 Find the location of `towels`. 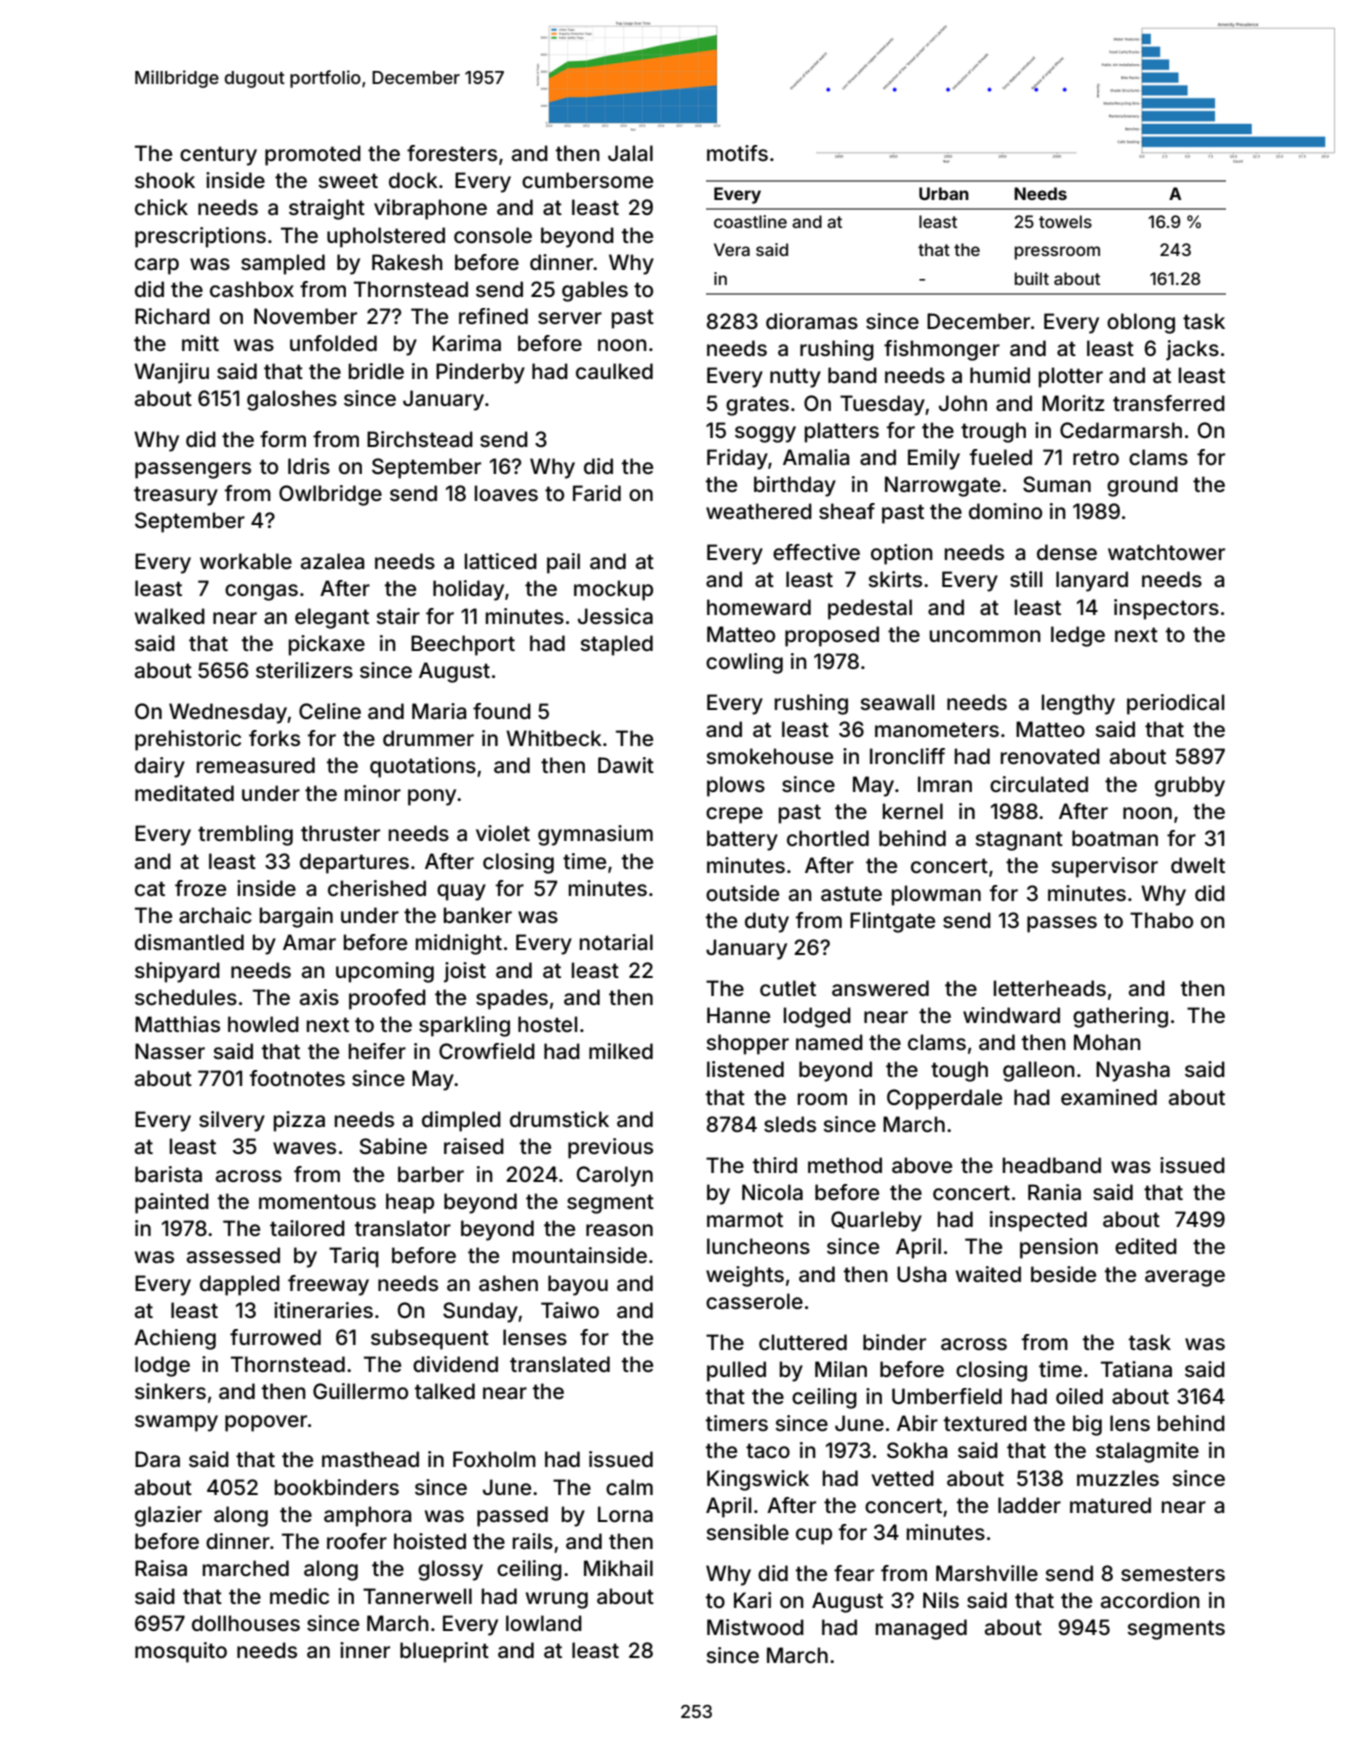

towels is located at coordinates (1065, 221).
